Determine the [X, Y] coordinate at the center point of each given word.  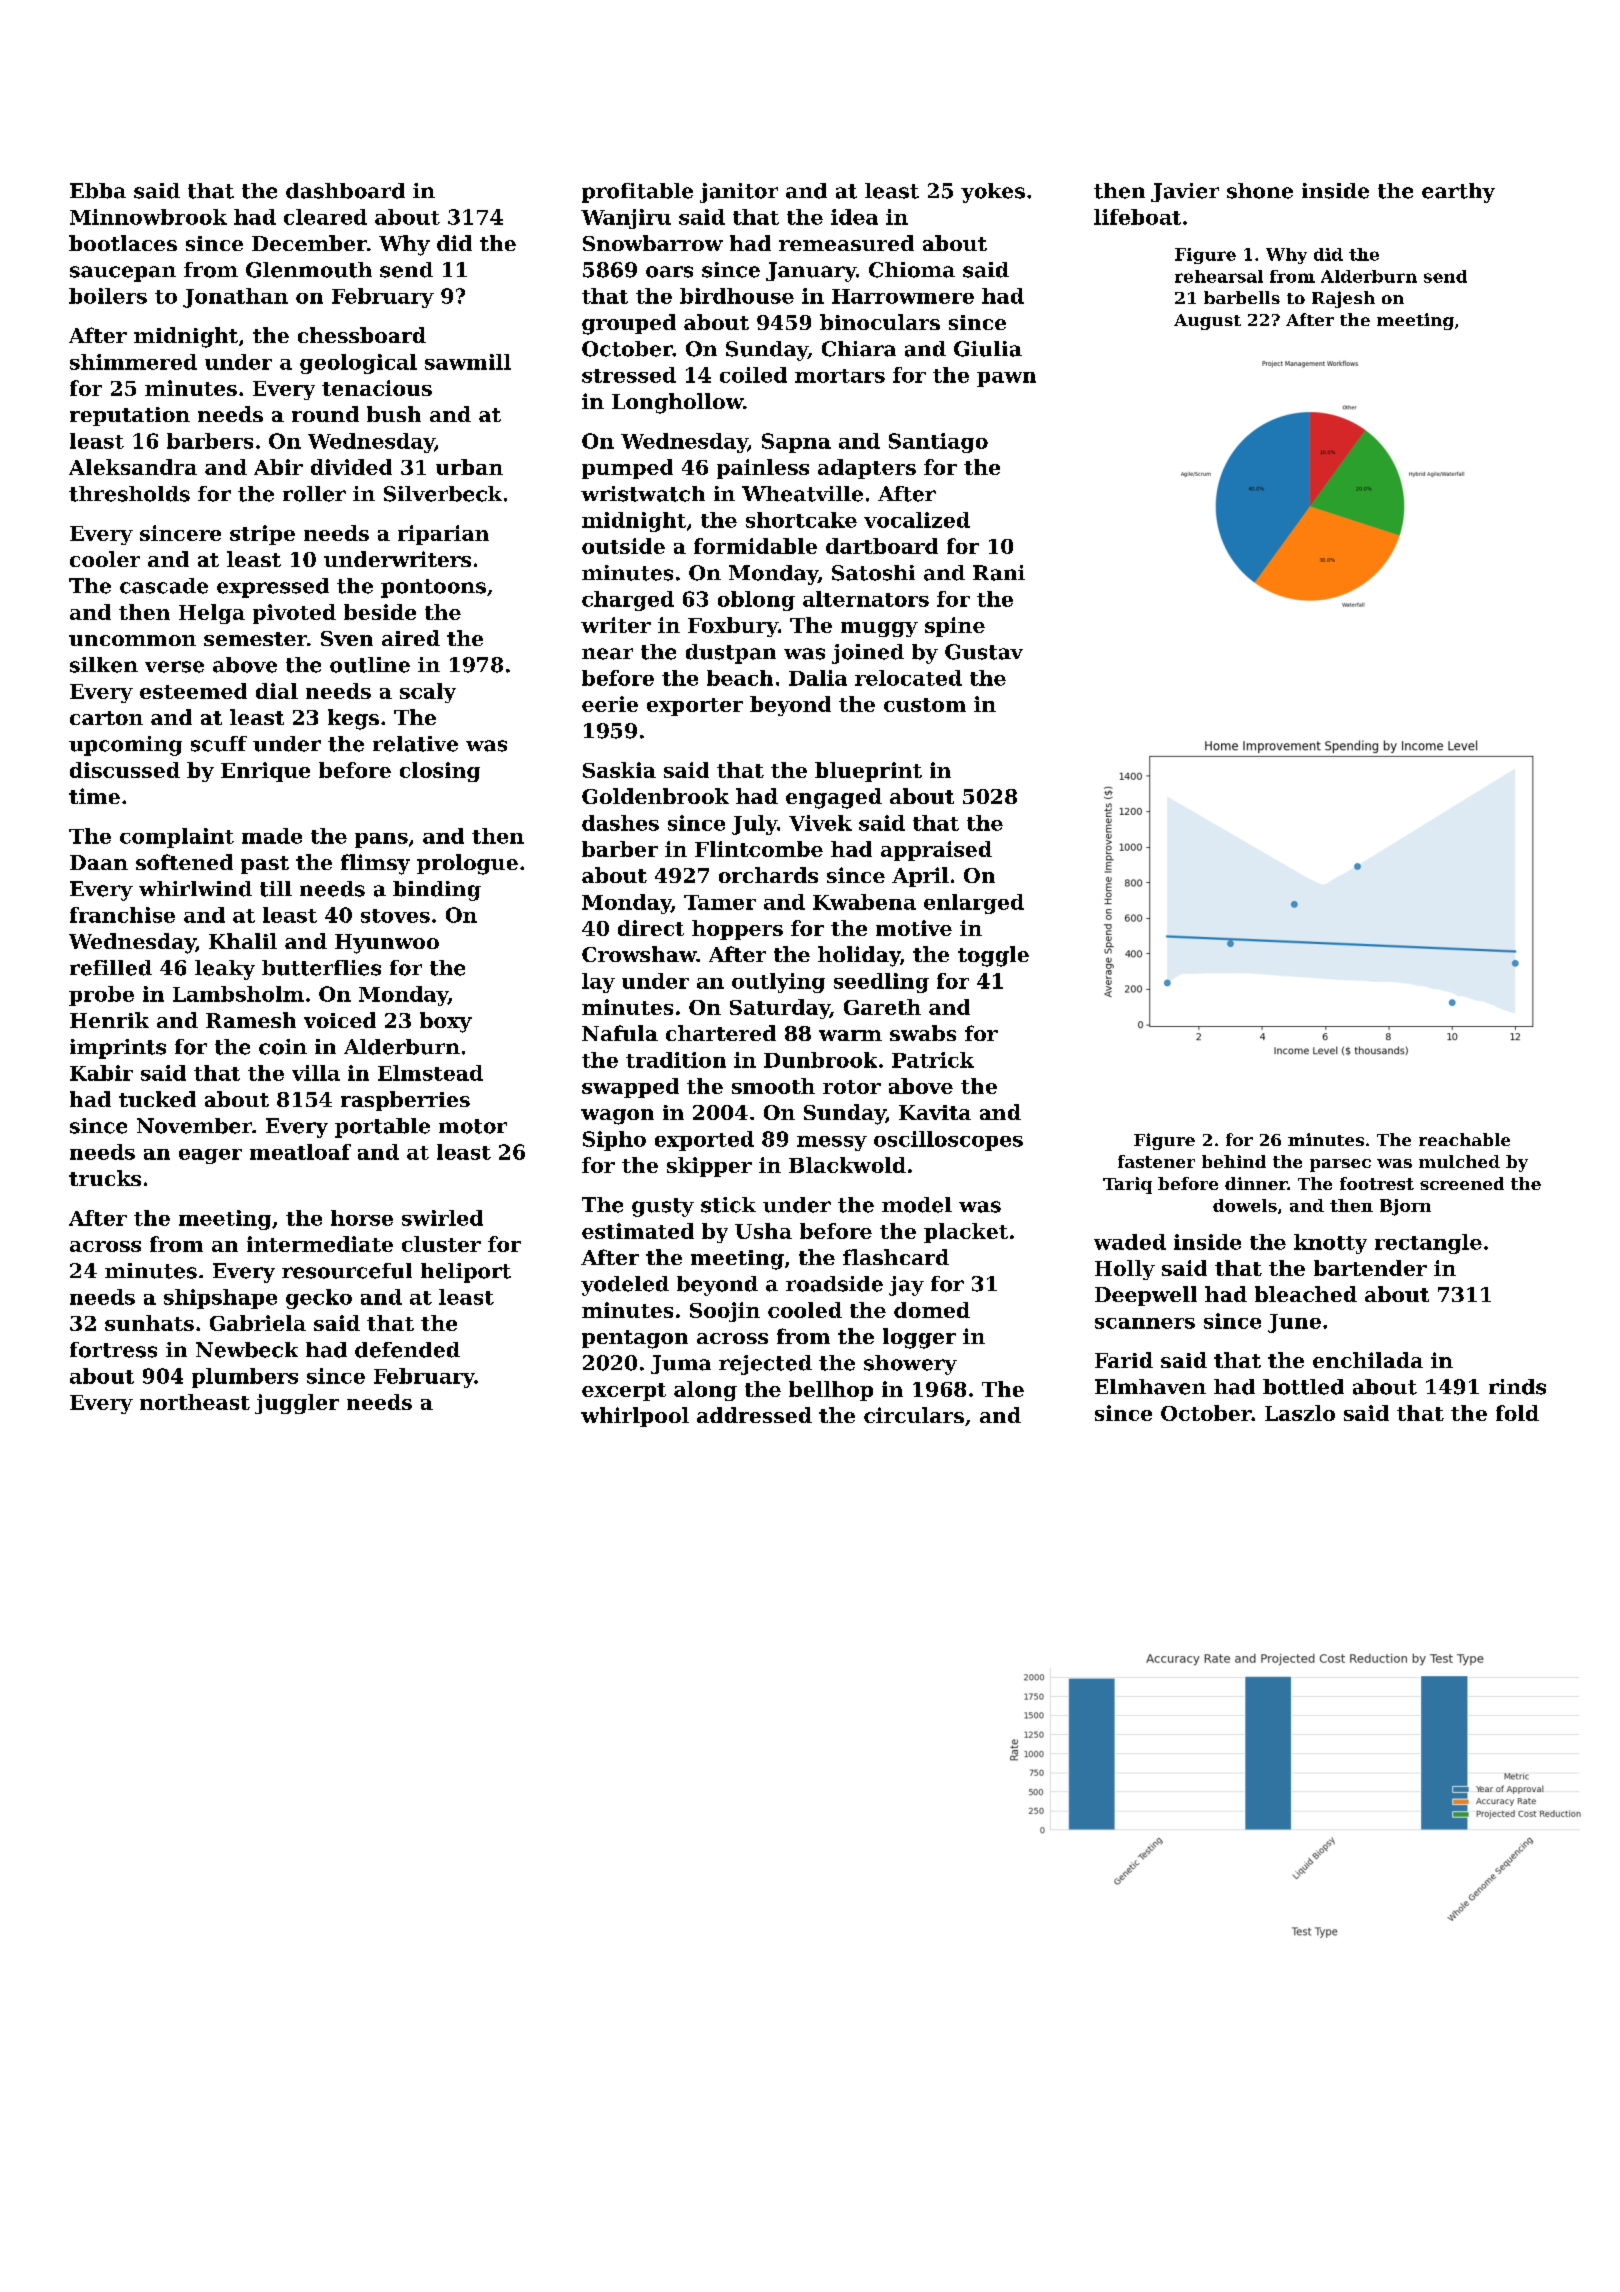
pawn [1006, 379]
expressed [273, 588]
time [94, 796]
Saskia [619, 770]
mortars [840, 376]
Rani [999, 573]
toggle [993, 956]
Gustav [984, 652]
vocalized [917, 520]
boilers [108, 296]
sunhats [149, 1323]
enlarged [974, 904]
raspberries [405, 1101]
